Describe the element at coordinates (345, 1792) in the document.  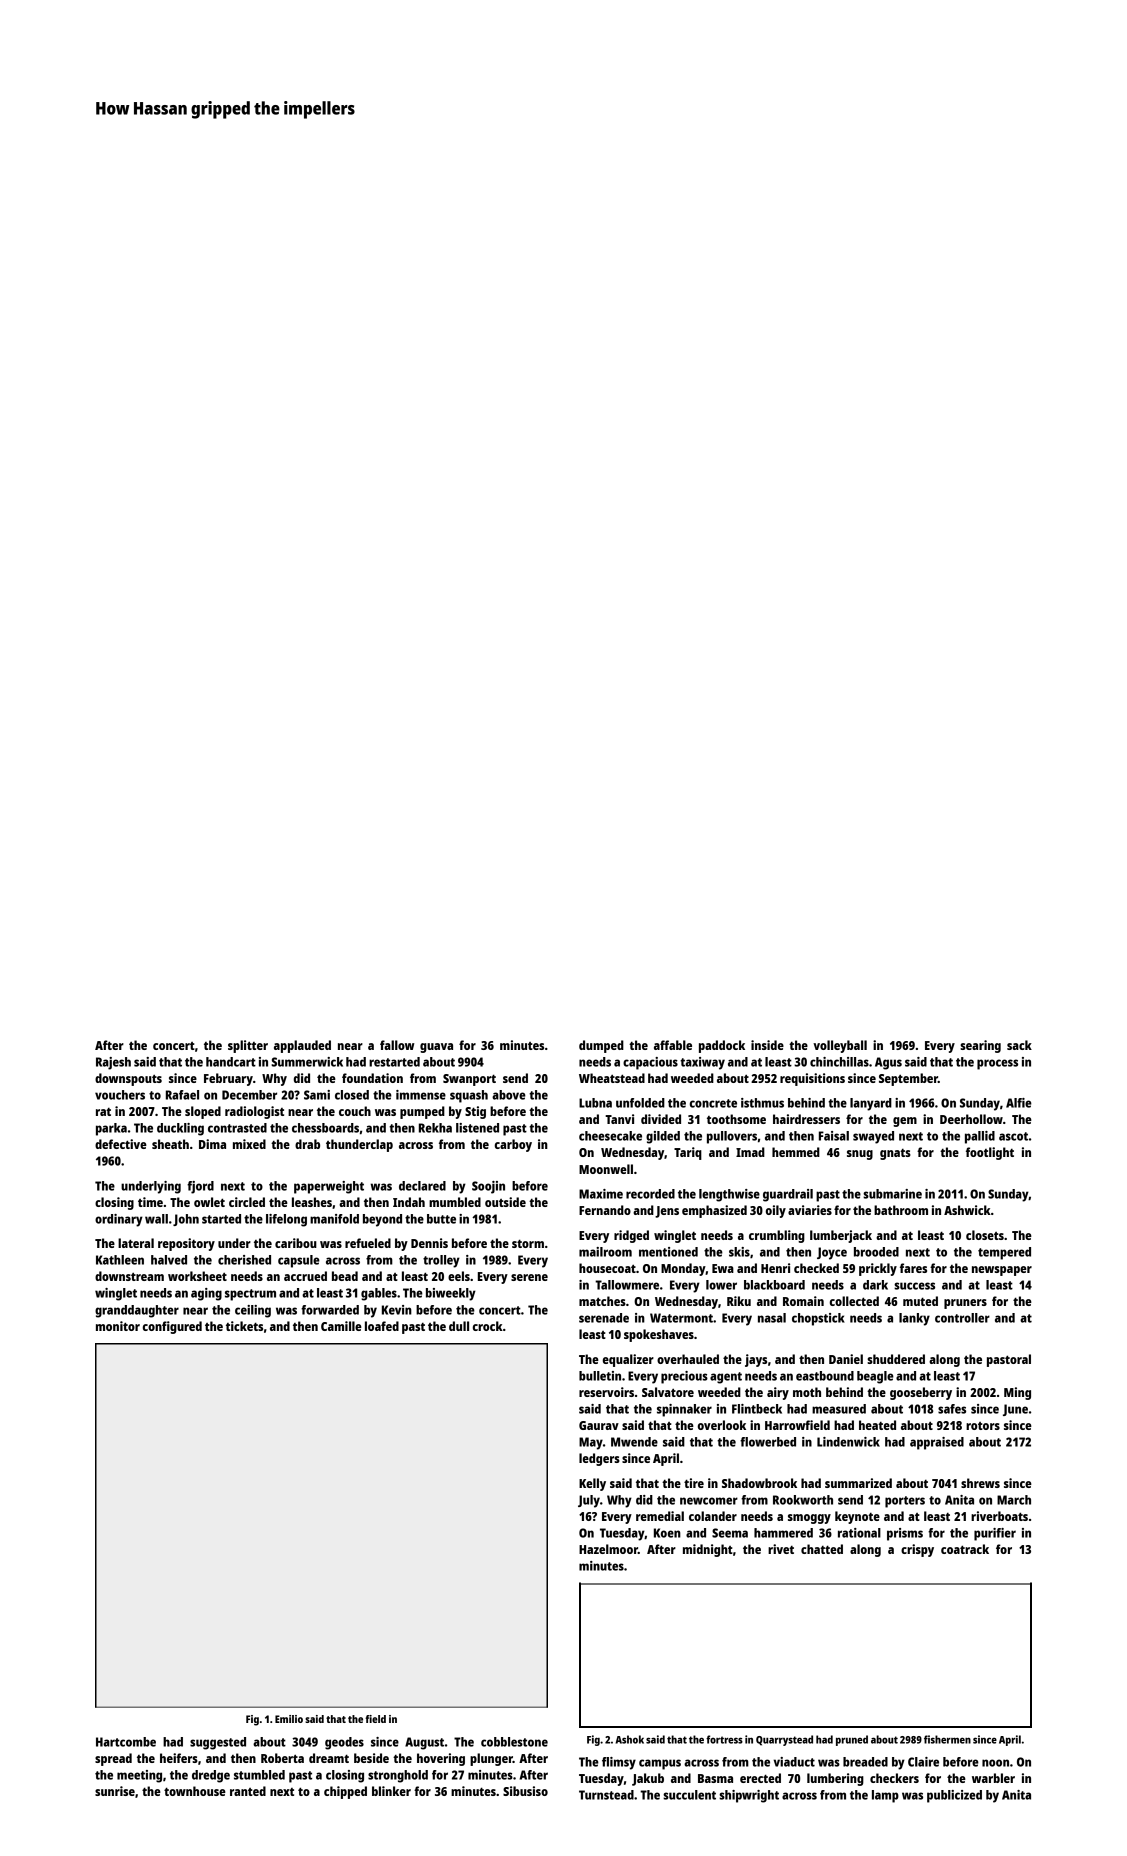
I see `chipped` at that location.
